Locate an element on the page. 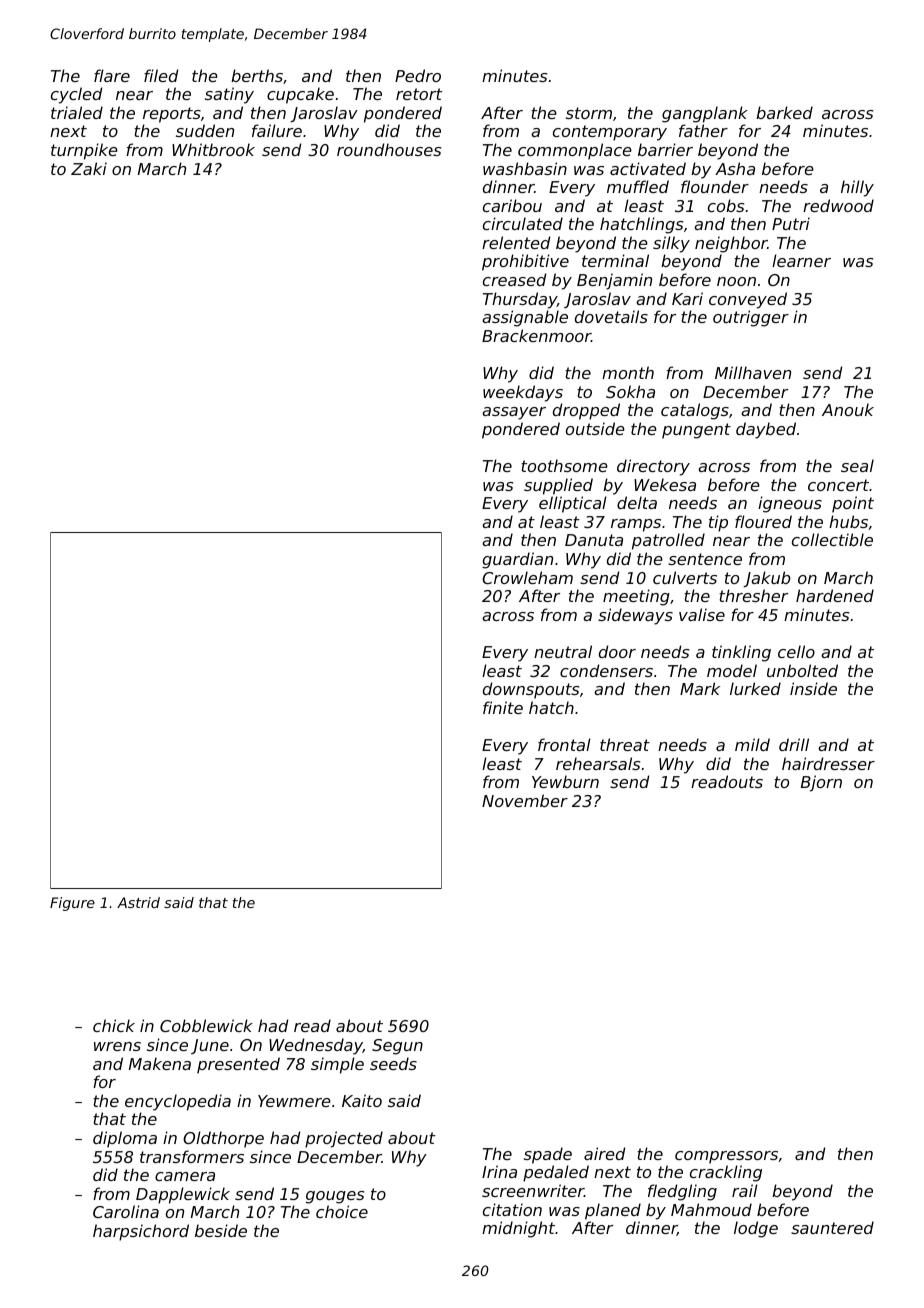 This image has width=924, height=1308. Astrid is located at coordinates (138, 902).
